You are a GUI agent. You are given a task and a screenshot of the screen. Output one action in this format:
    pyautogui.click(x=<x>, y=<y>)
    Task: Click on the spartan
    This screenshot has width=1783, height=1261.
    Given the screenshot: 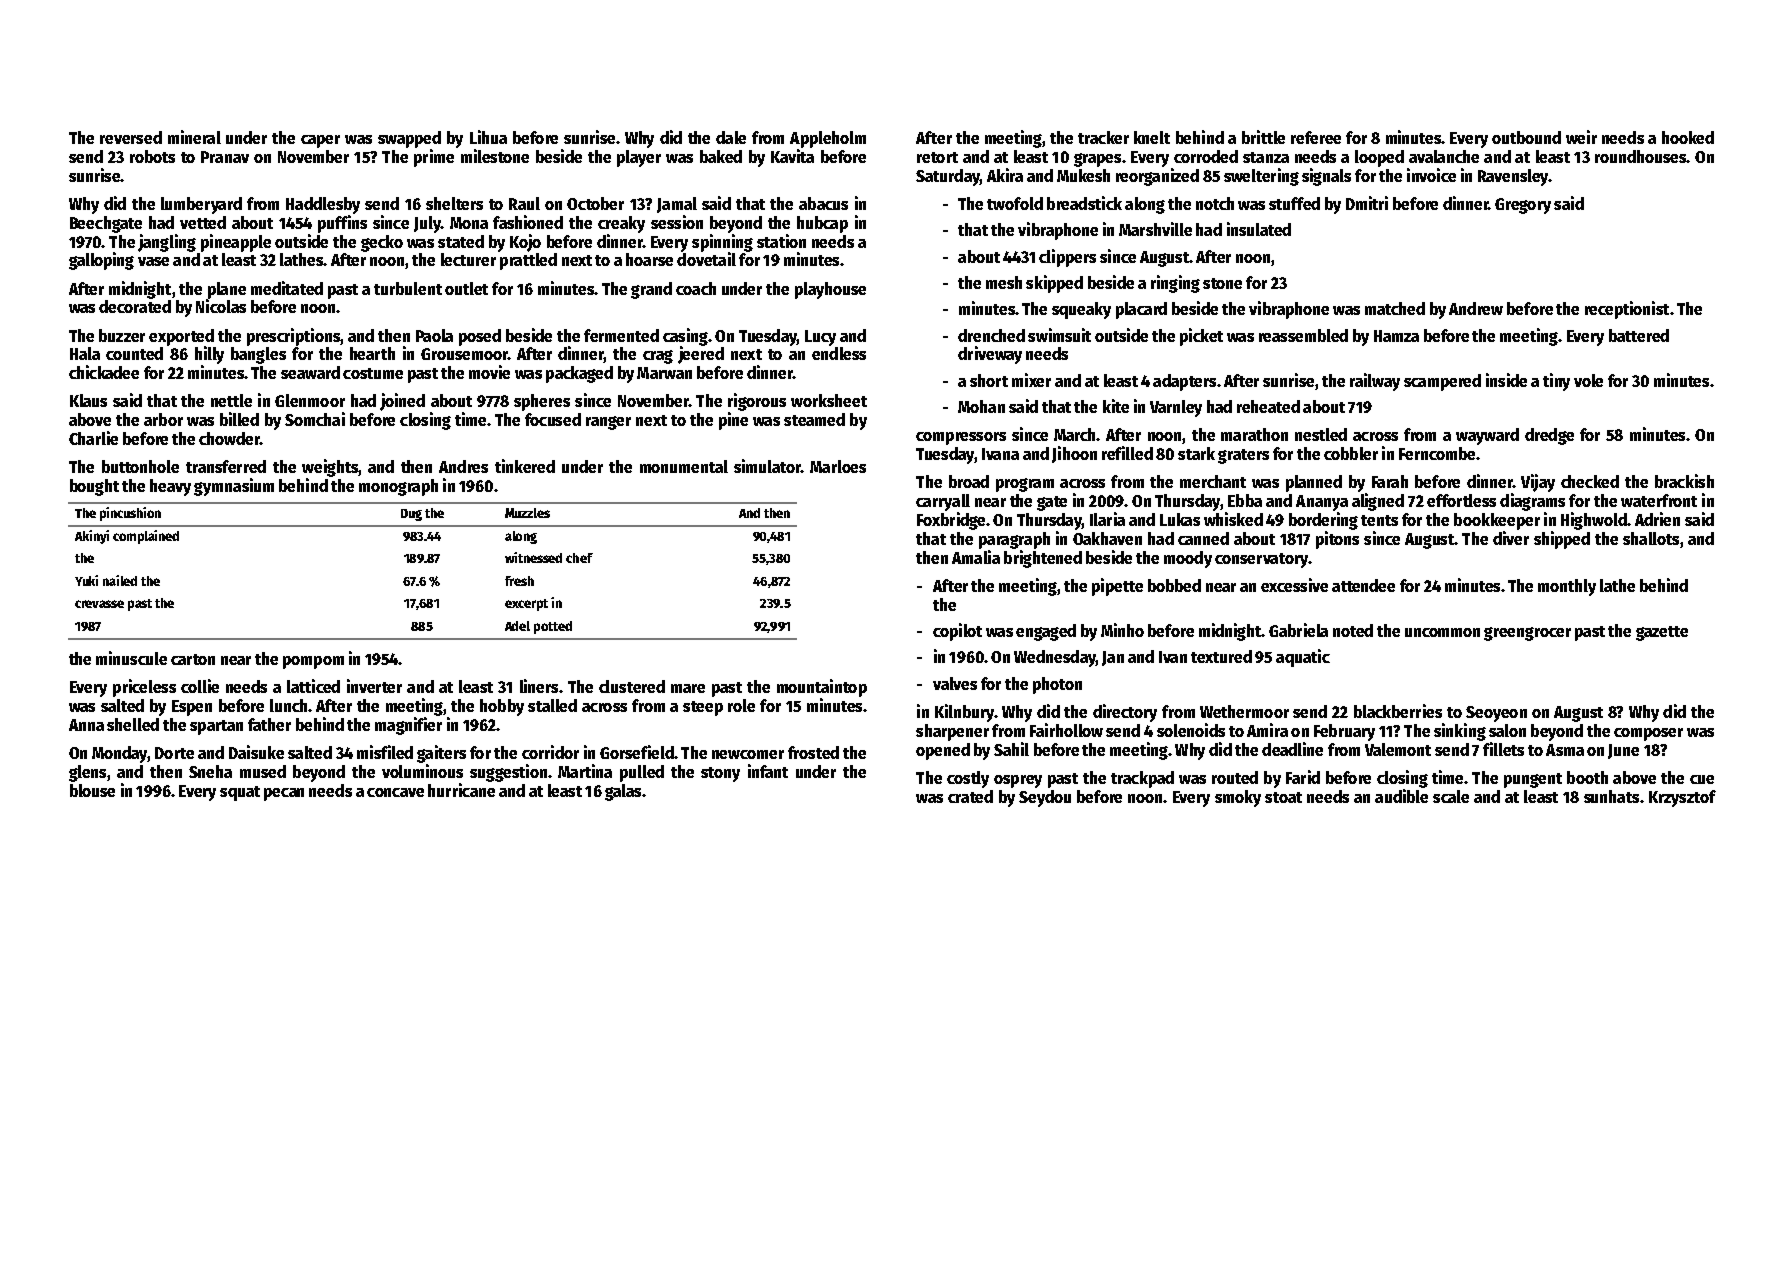 What is the action you would take?
    pyautogui.click(x=216, y=727)
